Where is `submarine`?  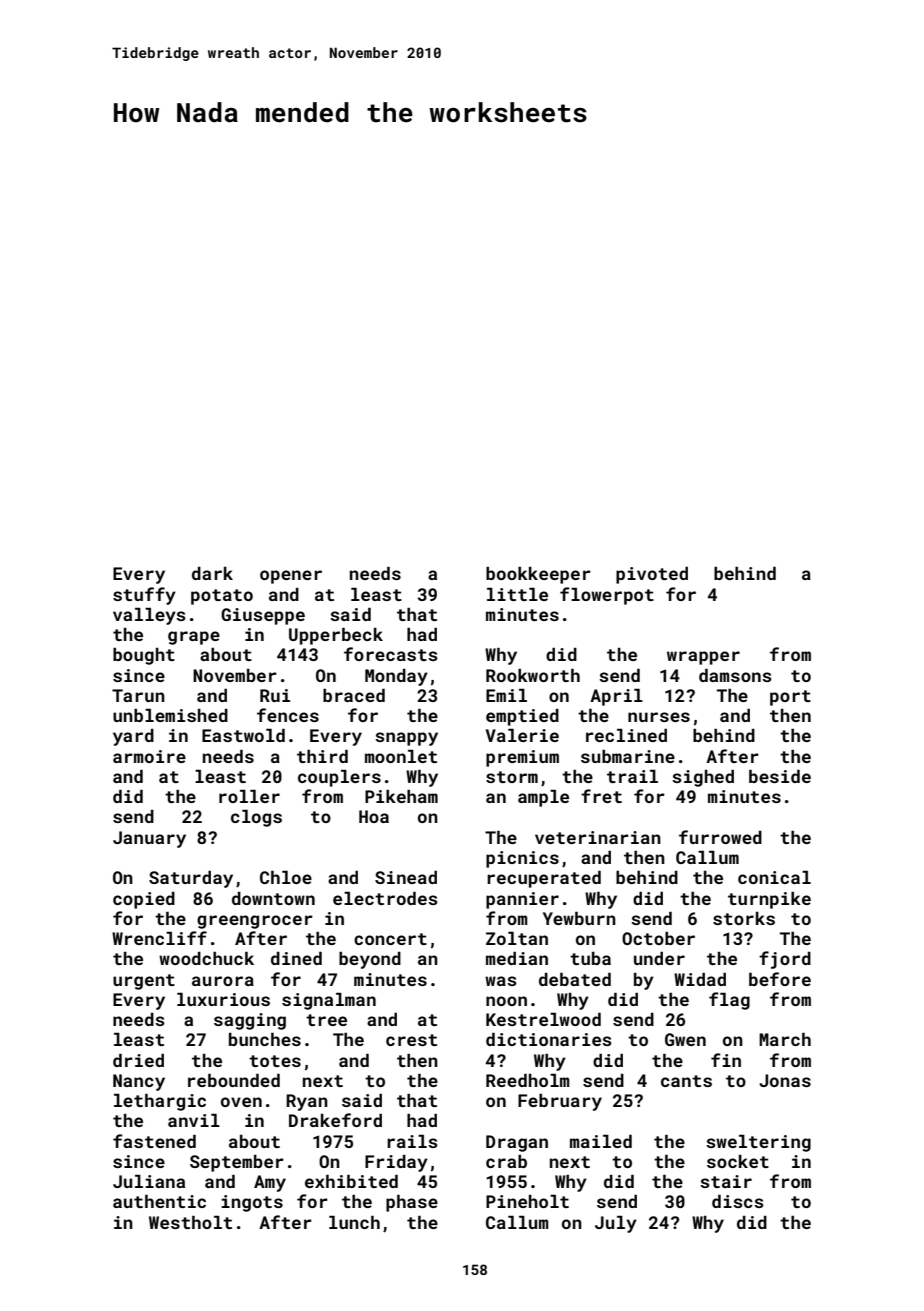 submarine is located at coordinates (628, 756).
